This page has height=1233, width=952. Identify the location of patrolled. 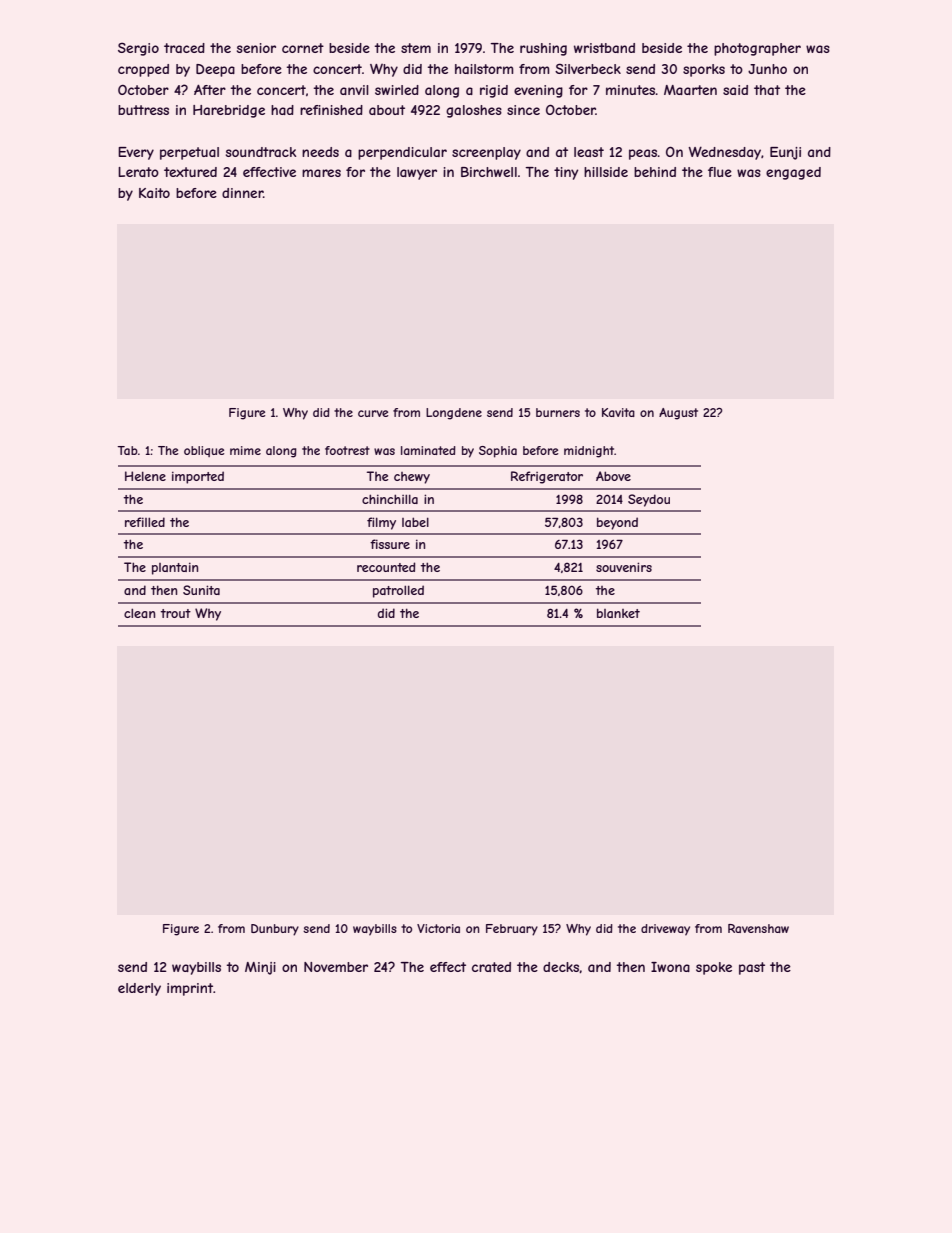
(398, 591).
